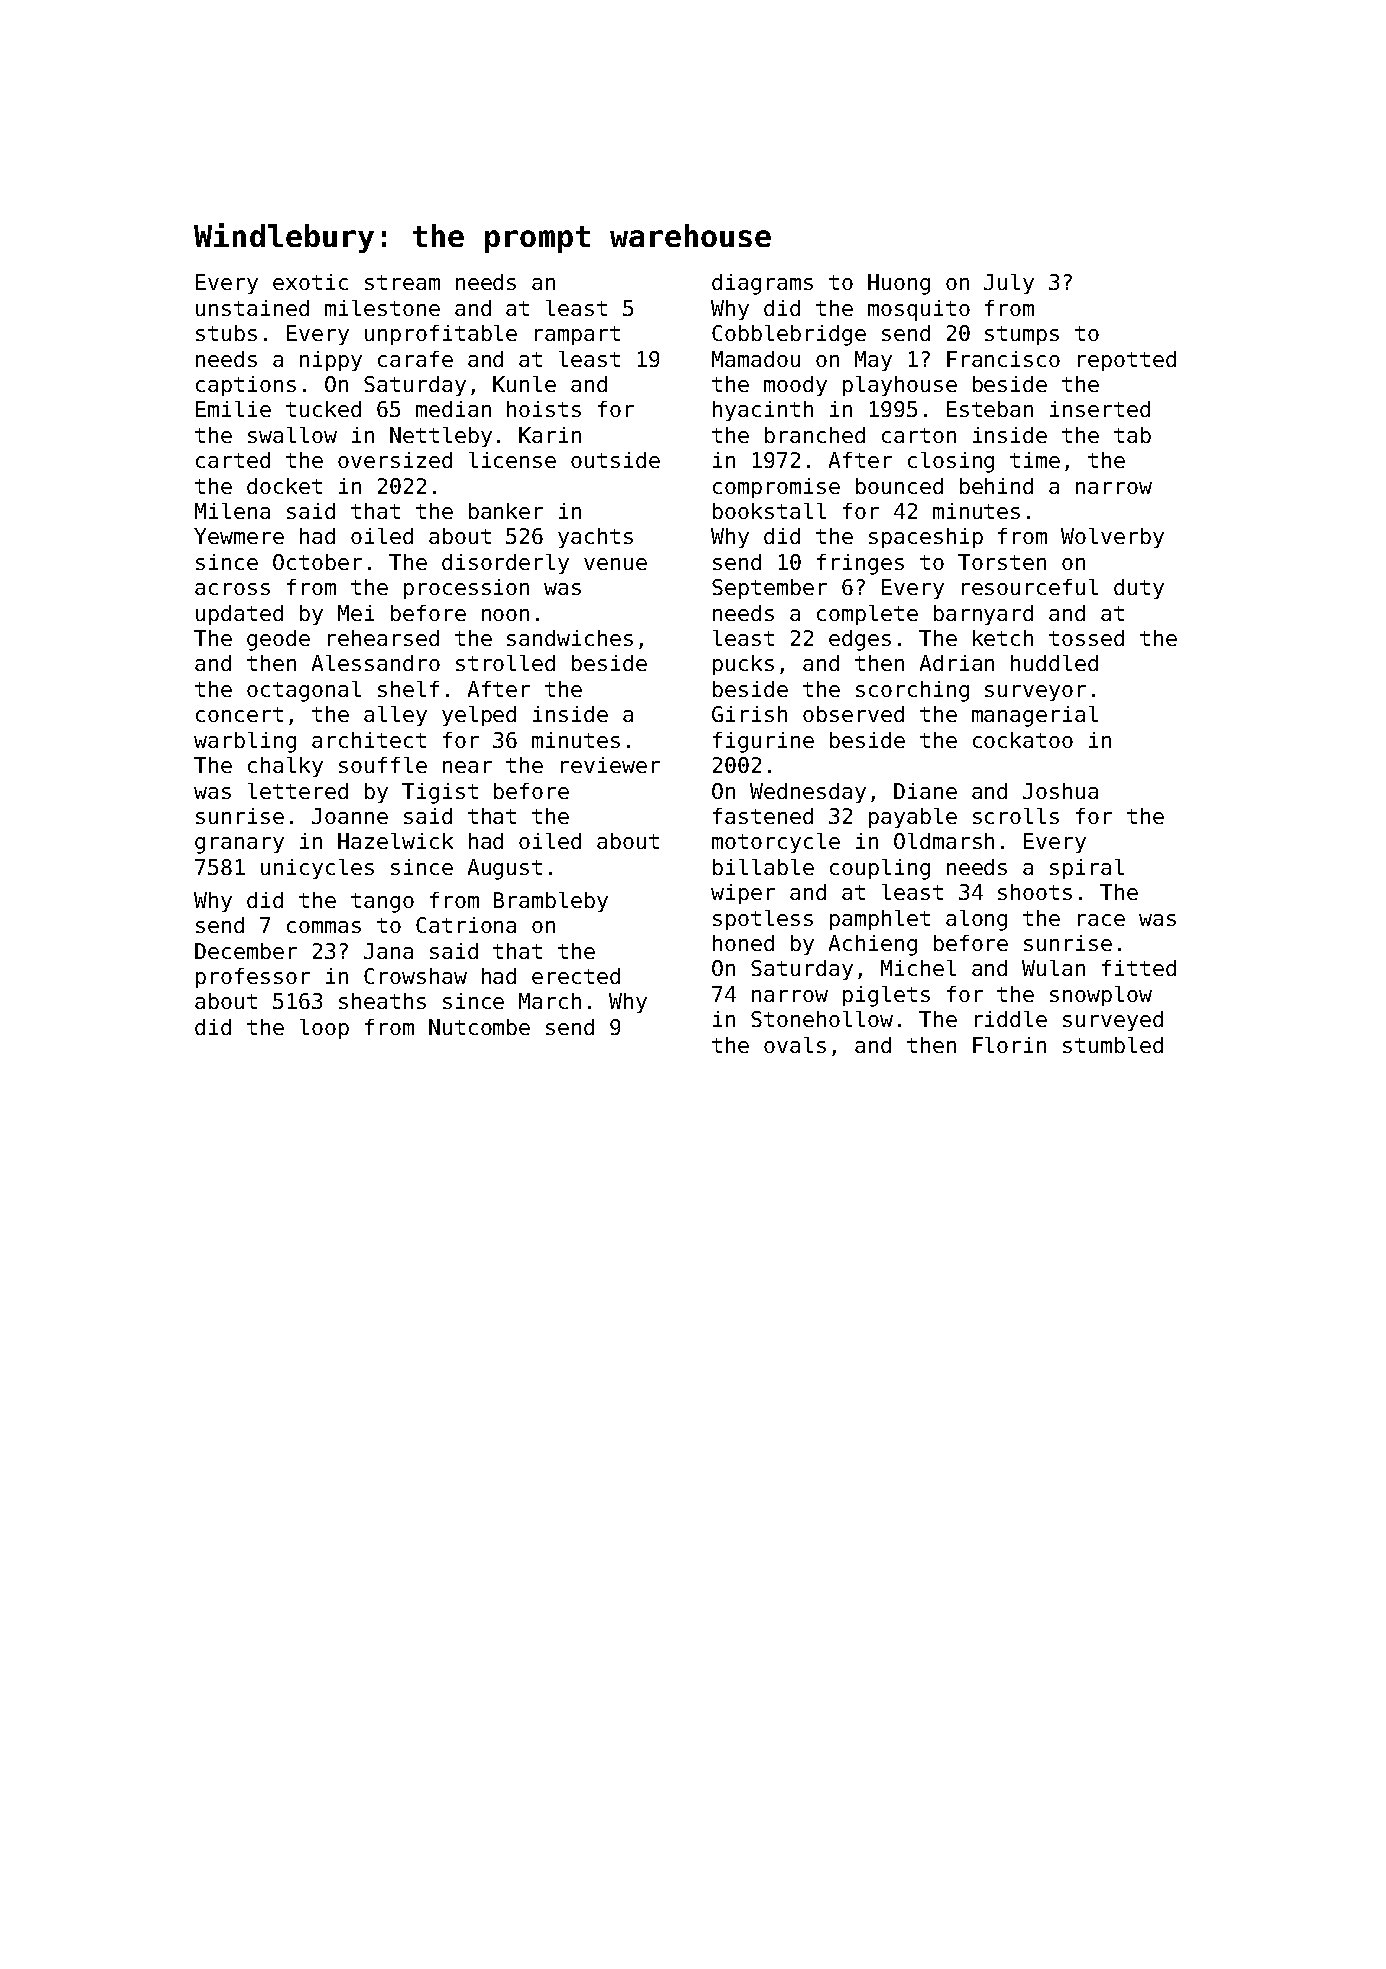  Describe the element at coordinates (246, 951) in the screenshot. I see `December` at that location.
